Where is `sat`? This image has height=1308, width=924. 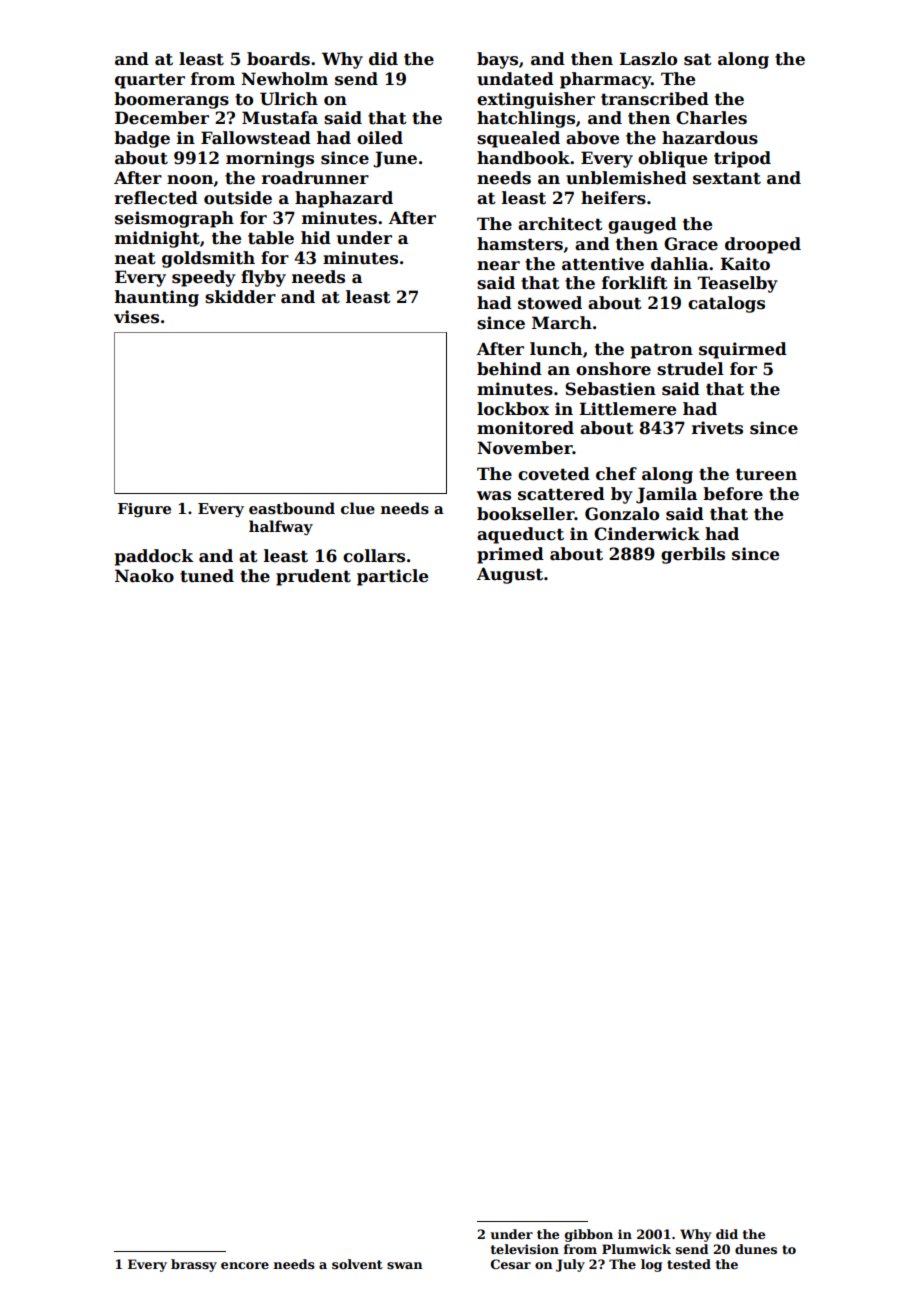 sat is located at coordinates (698, 59).
